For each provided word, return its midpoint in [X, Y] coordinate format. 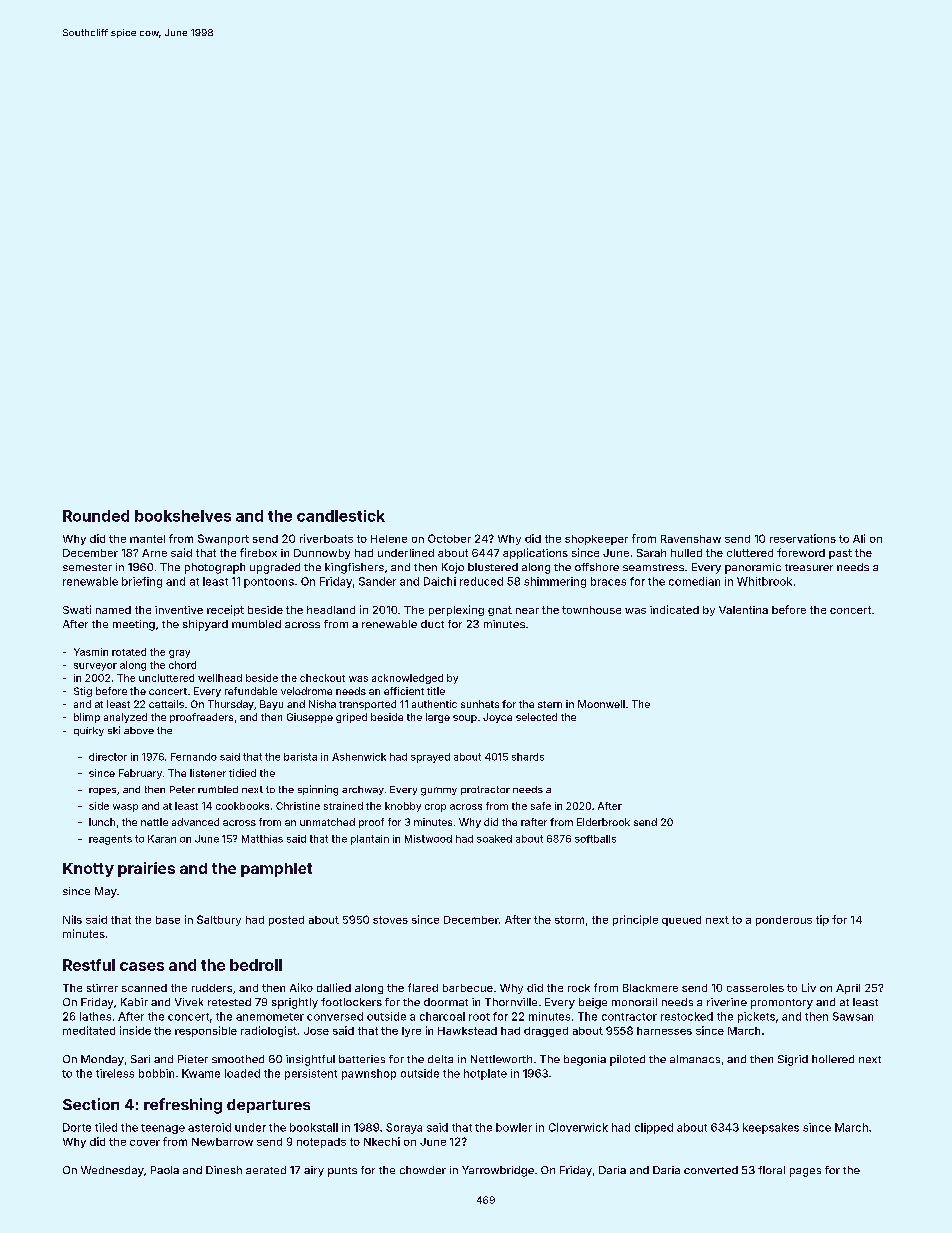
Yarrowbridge [498, 1171]
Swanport [223, 539]
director [108, 757]
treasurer [809, 567]
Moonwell [601, 704]
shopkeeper [596, 540]
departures [268, 1106]
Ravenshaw [691, 539]
